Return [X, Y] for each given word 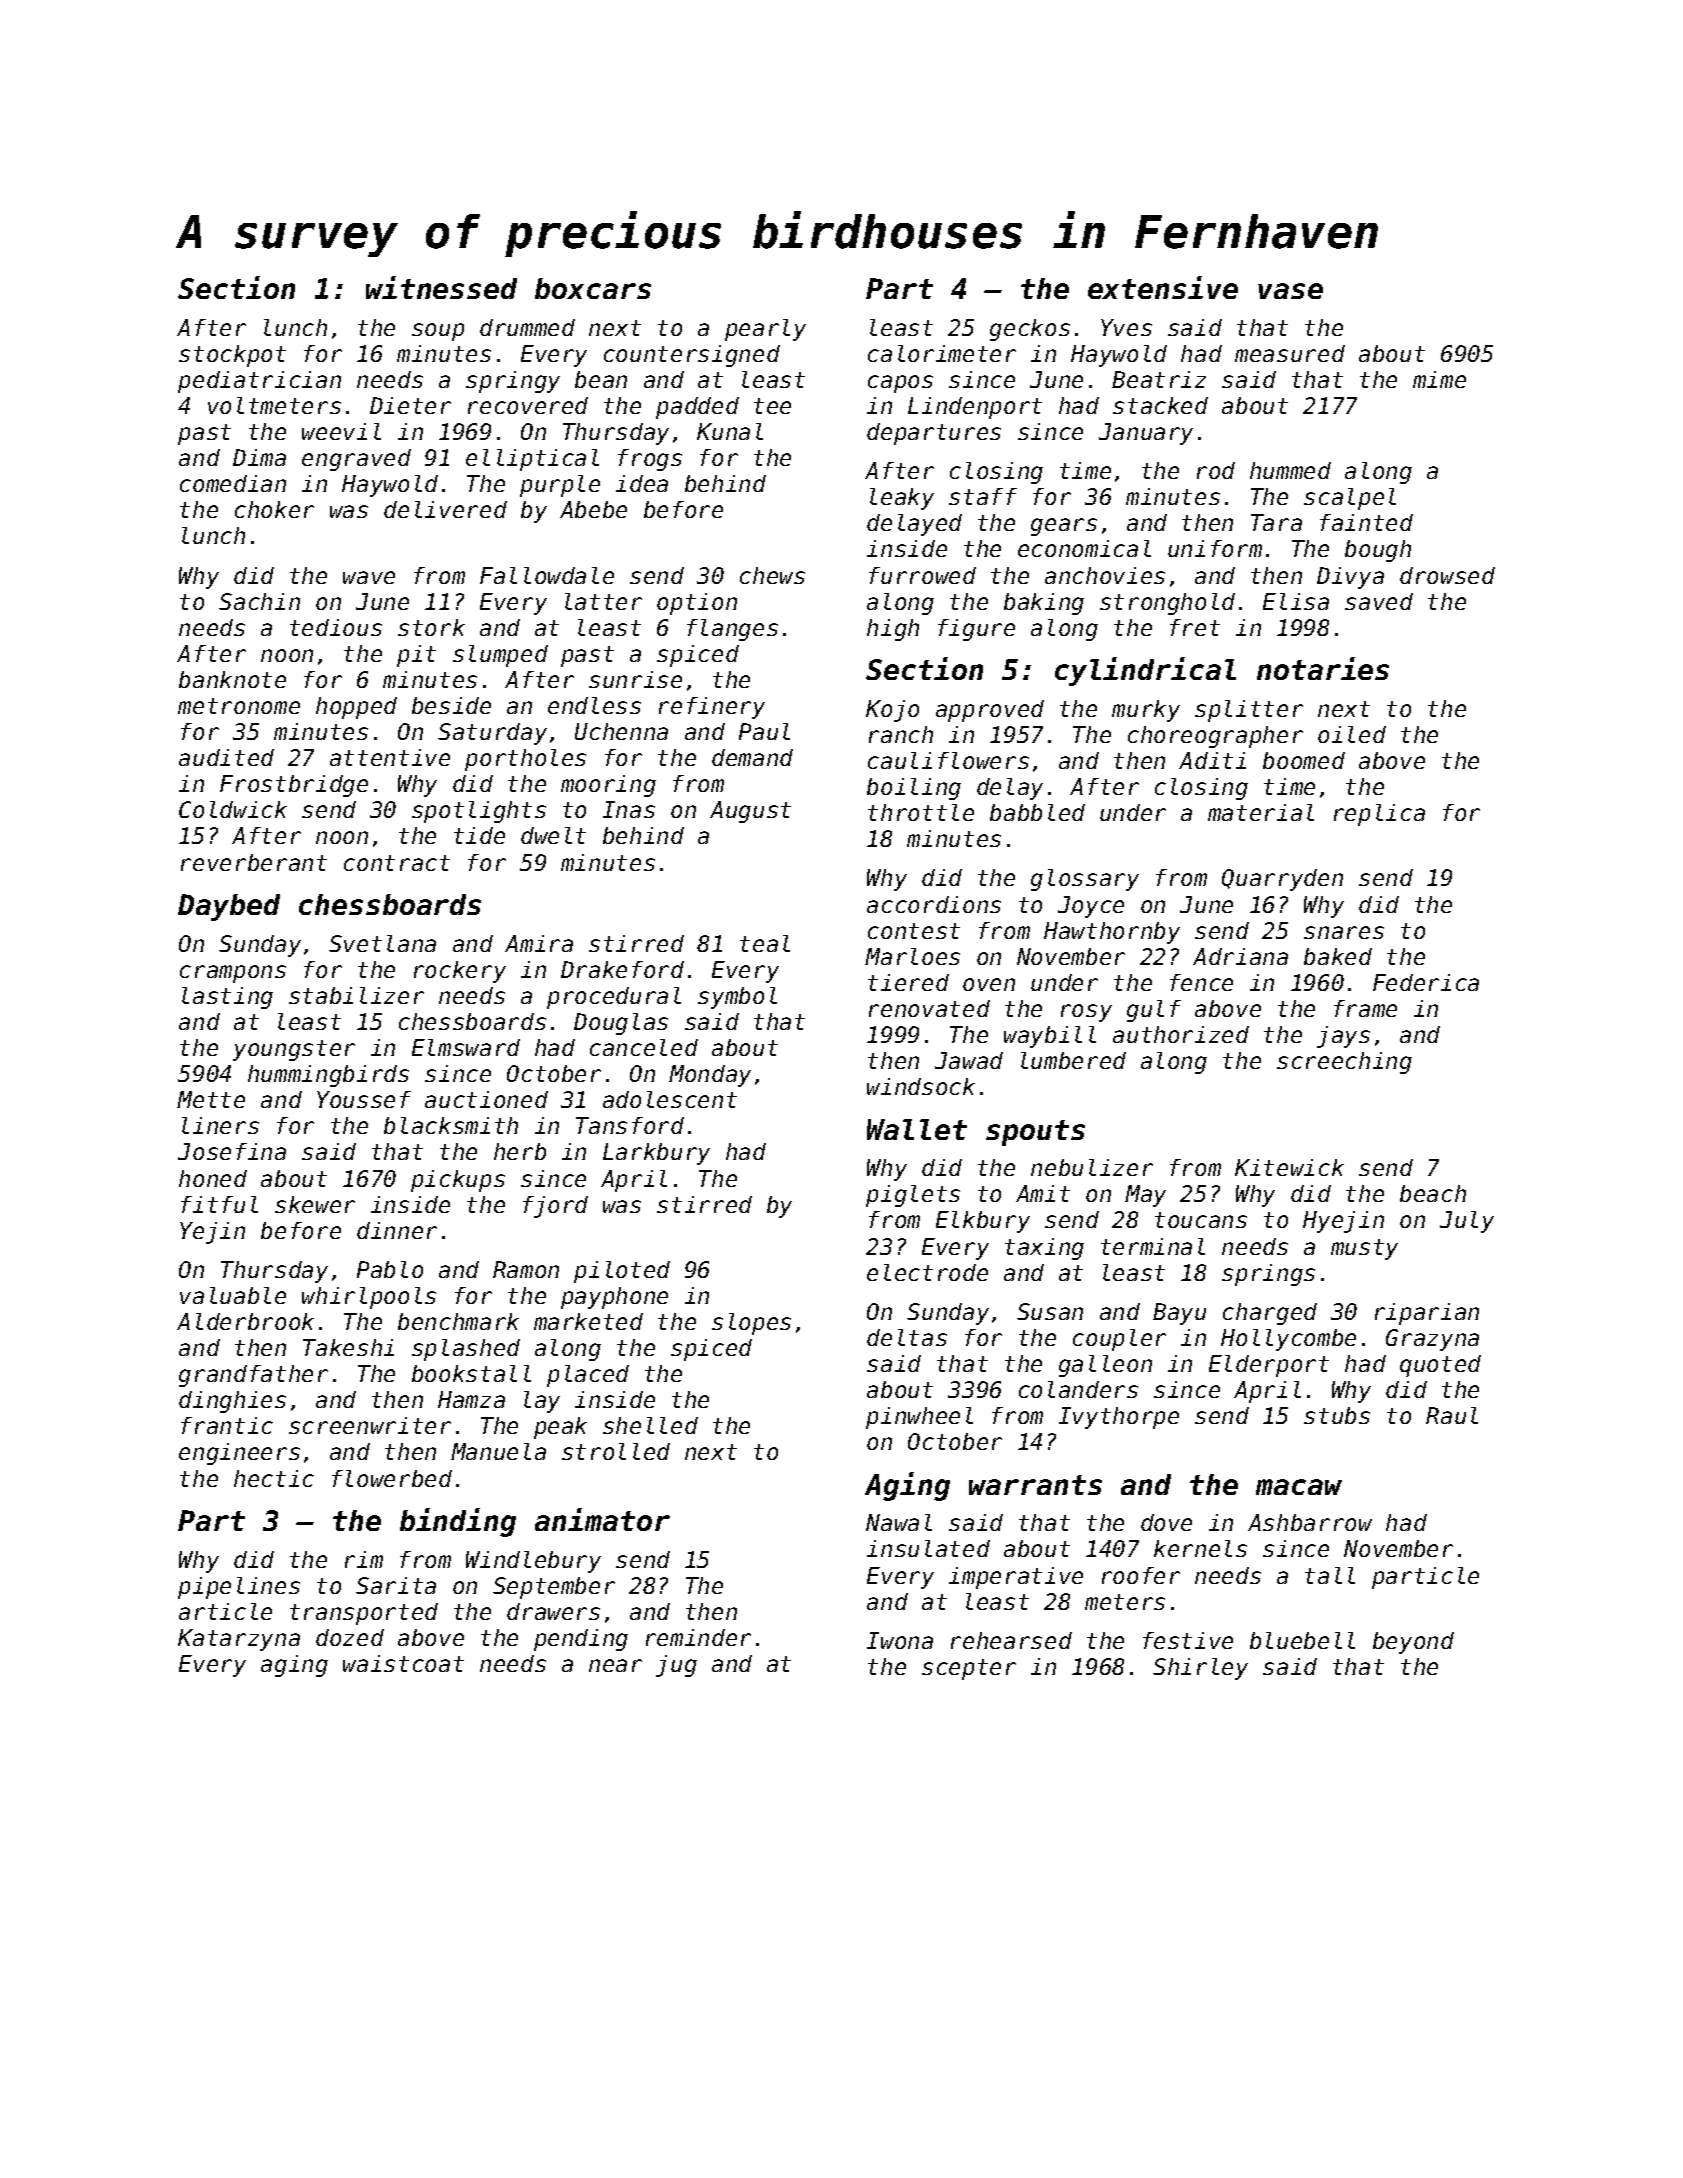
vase [1290, 291]
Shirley [1200, 1669]
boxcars [593, 288]
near [615, 1665]
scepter [969, 1669]
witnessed [441, 287]
